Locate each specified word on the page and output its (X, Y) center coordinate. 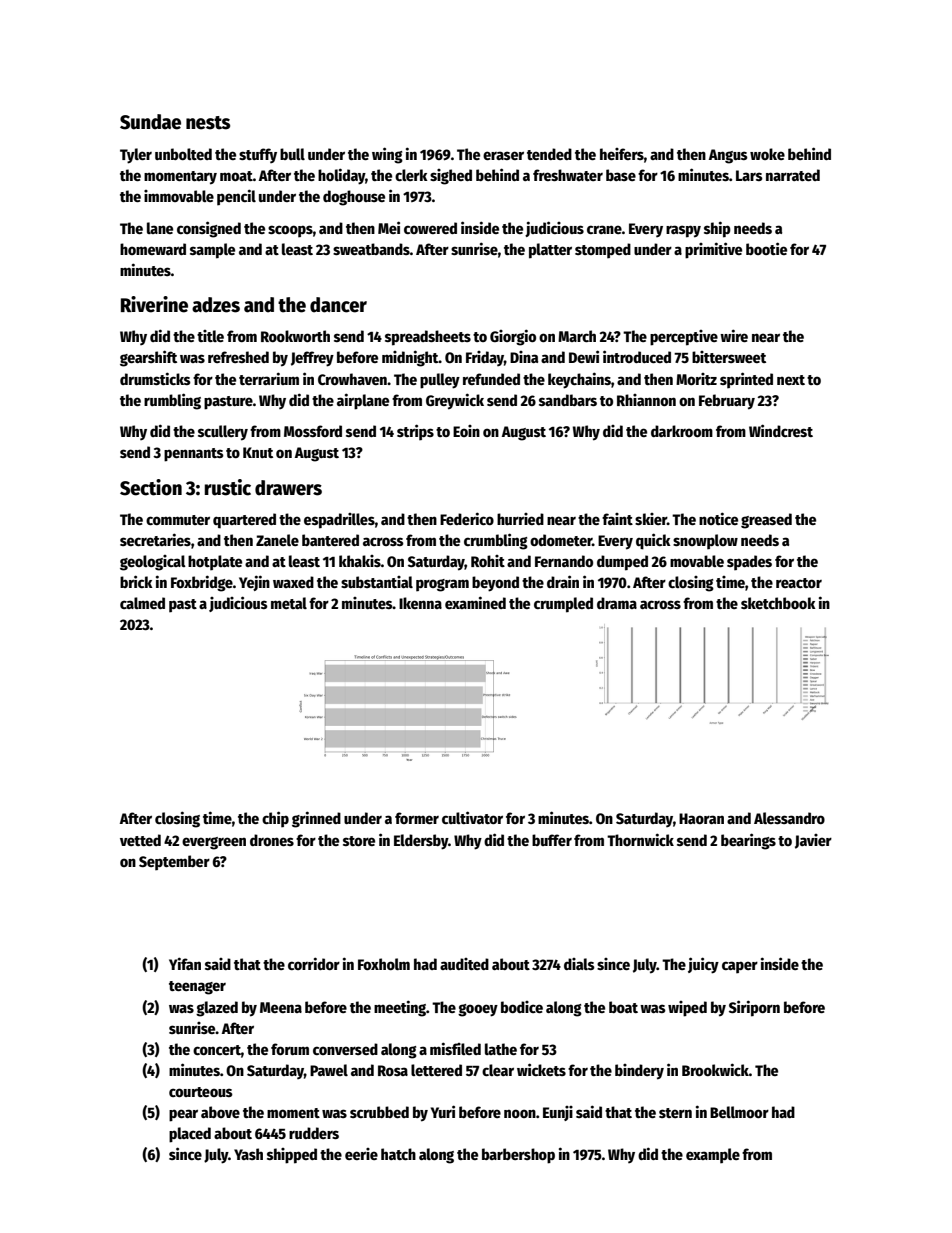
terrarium (269, 378)
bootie (766, 248)
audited (464, 964)
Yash (248, 1154)
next (791, 380)
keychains (579, 380)
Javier (813, 841)
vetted (140, 840)
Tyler (136, 156)
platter (550, 251)
